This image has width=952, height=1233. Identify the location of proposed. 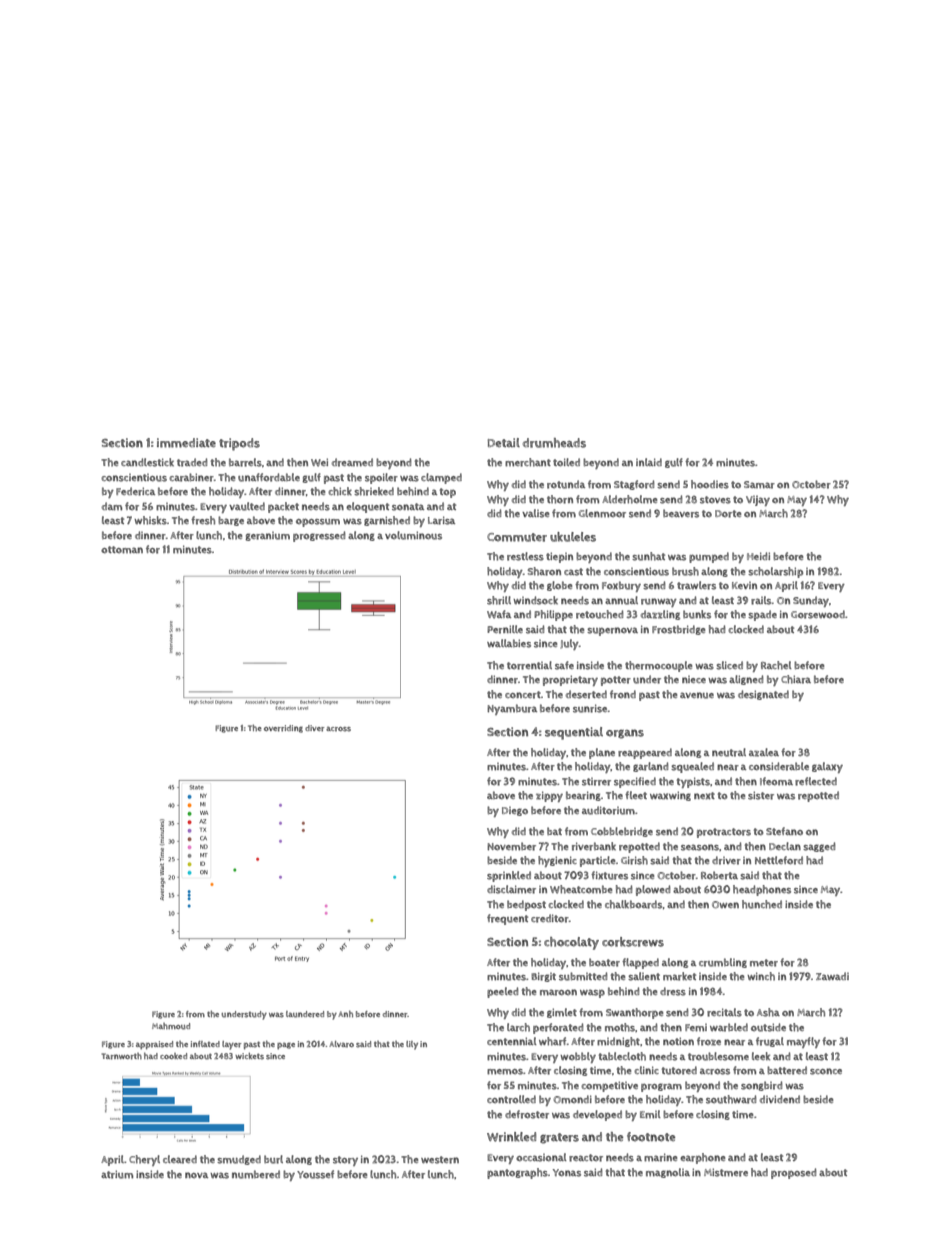
(793, 1173).
